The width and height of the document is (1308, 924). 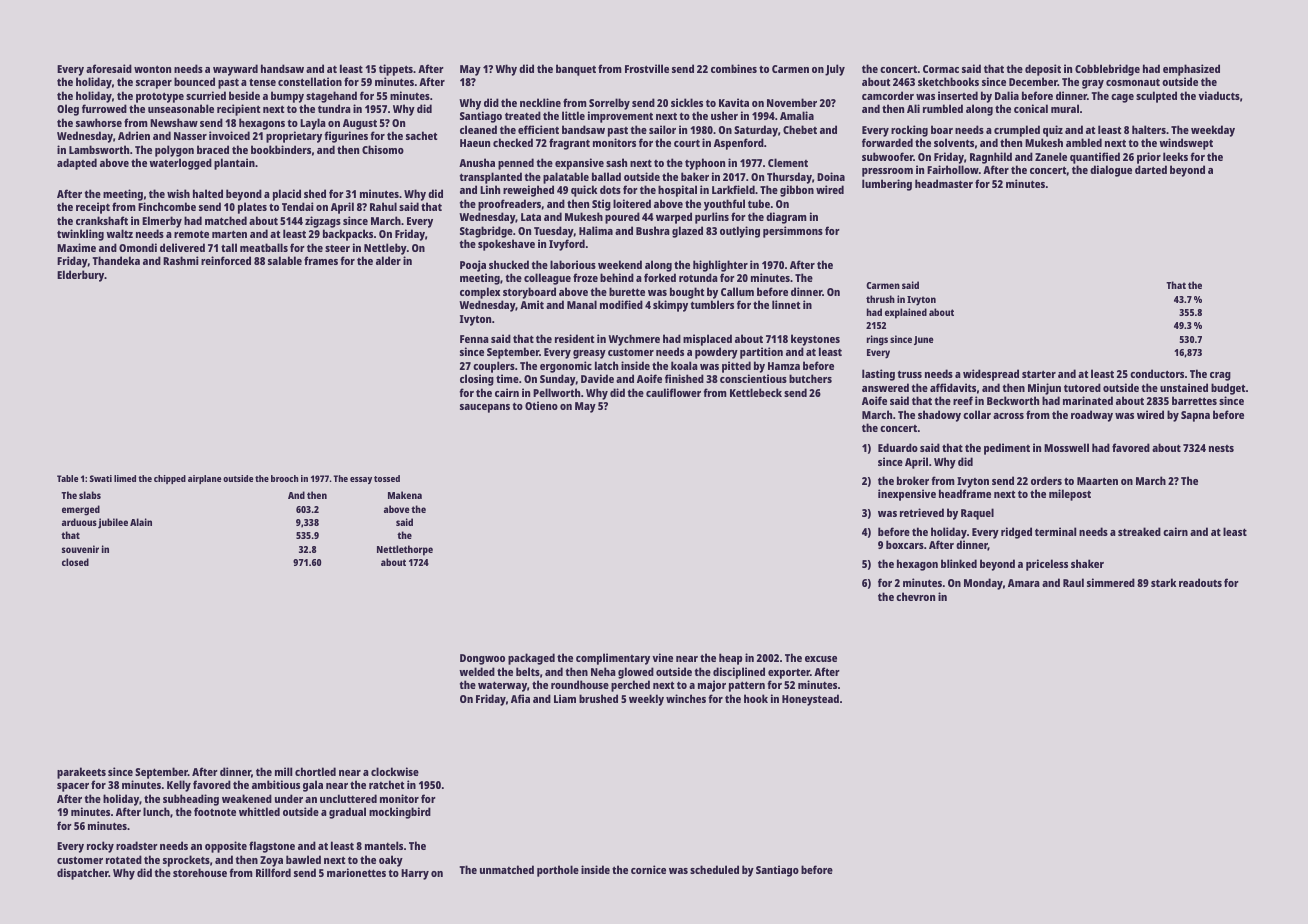 What do you see at coordinates (1175, 156) in the document?
I see `leeks` at bounding box center [1175, 156].
